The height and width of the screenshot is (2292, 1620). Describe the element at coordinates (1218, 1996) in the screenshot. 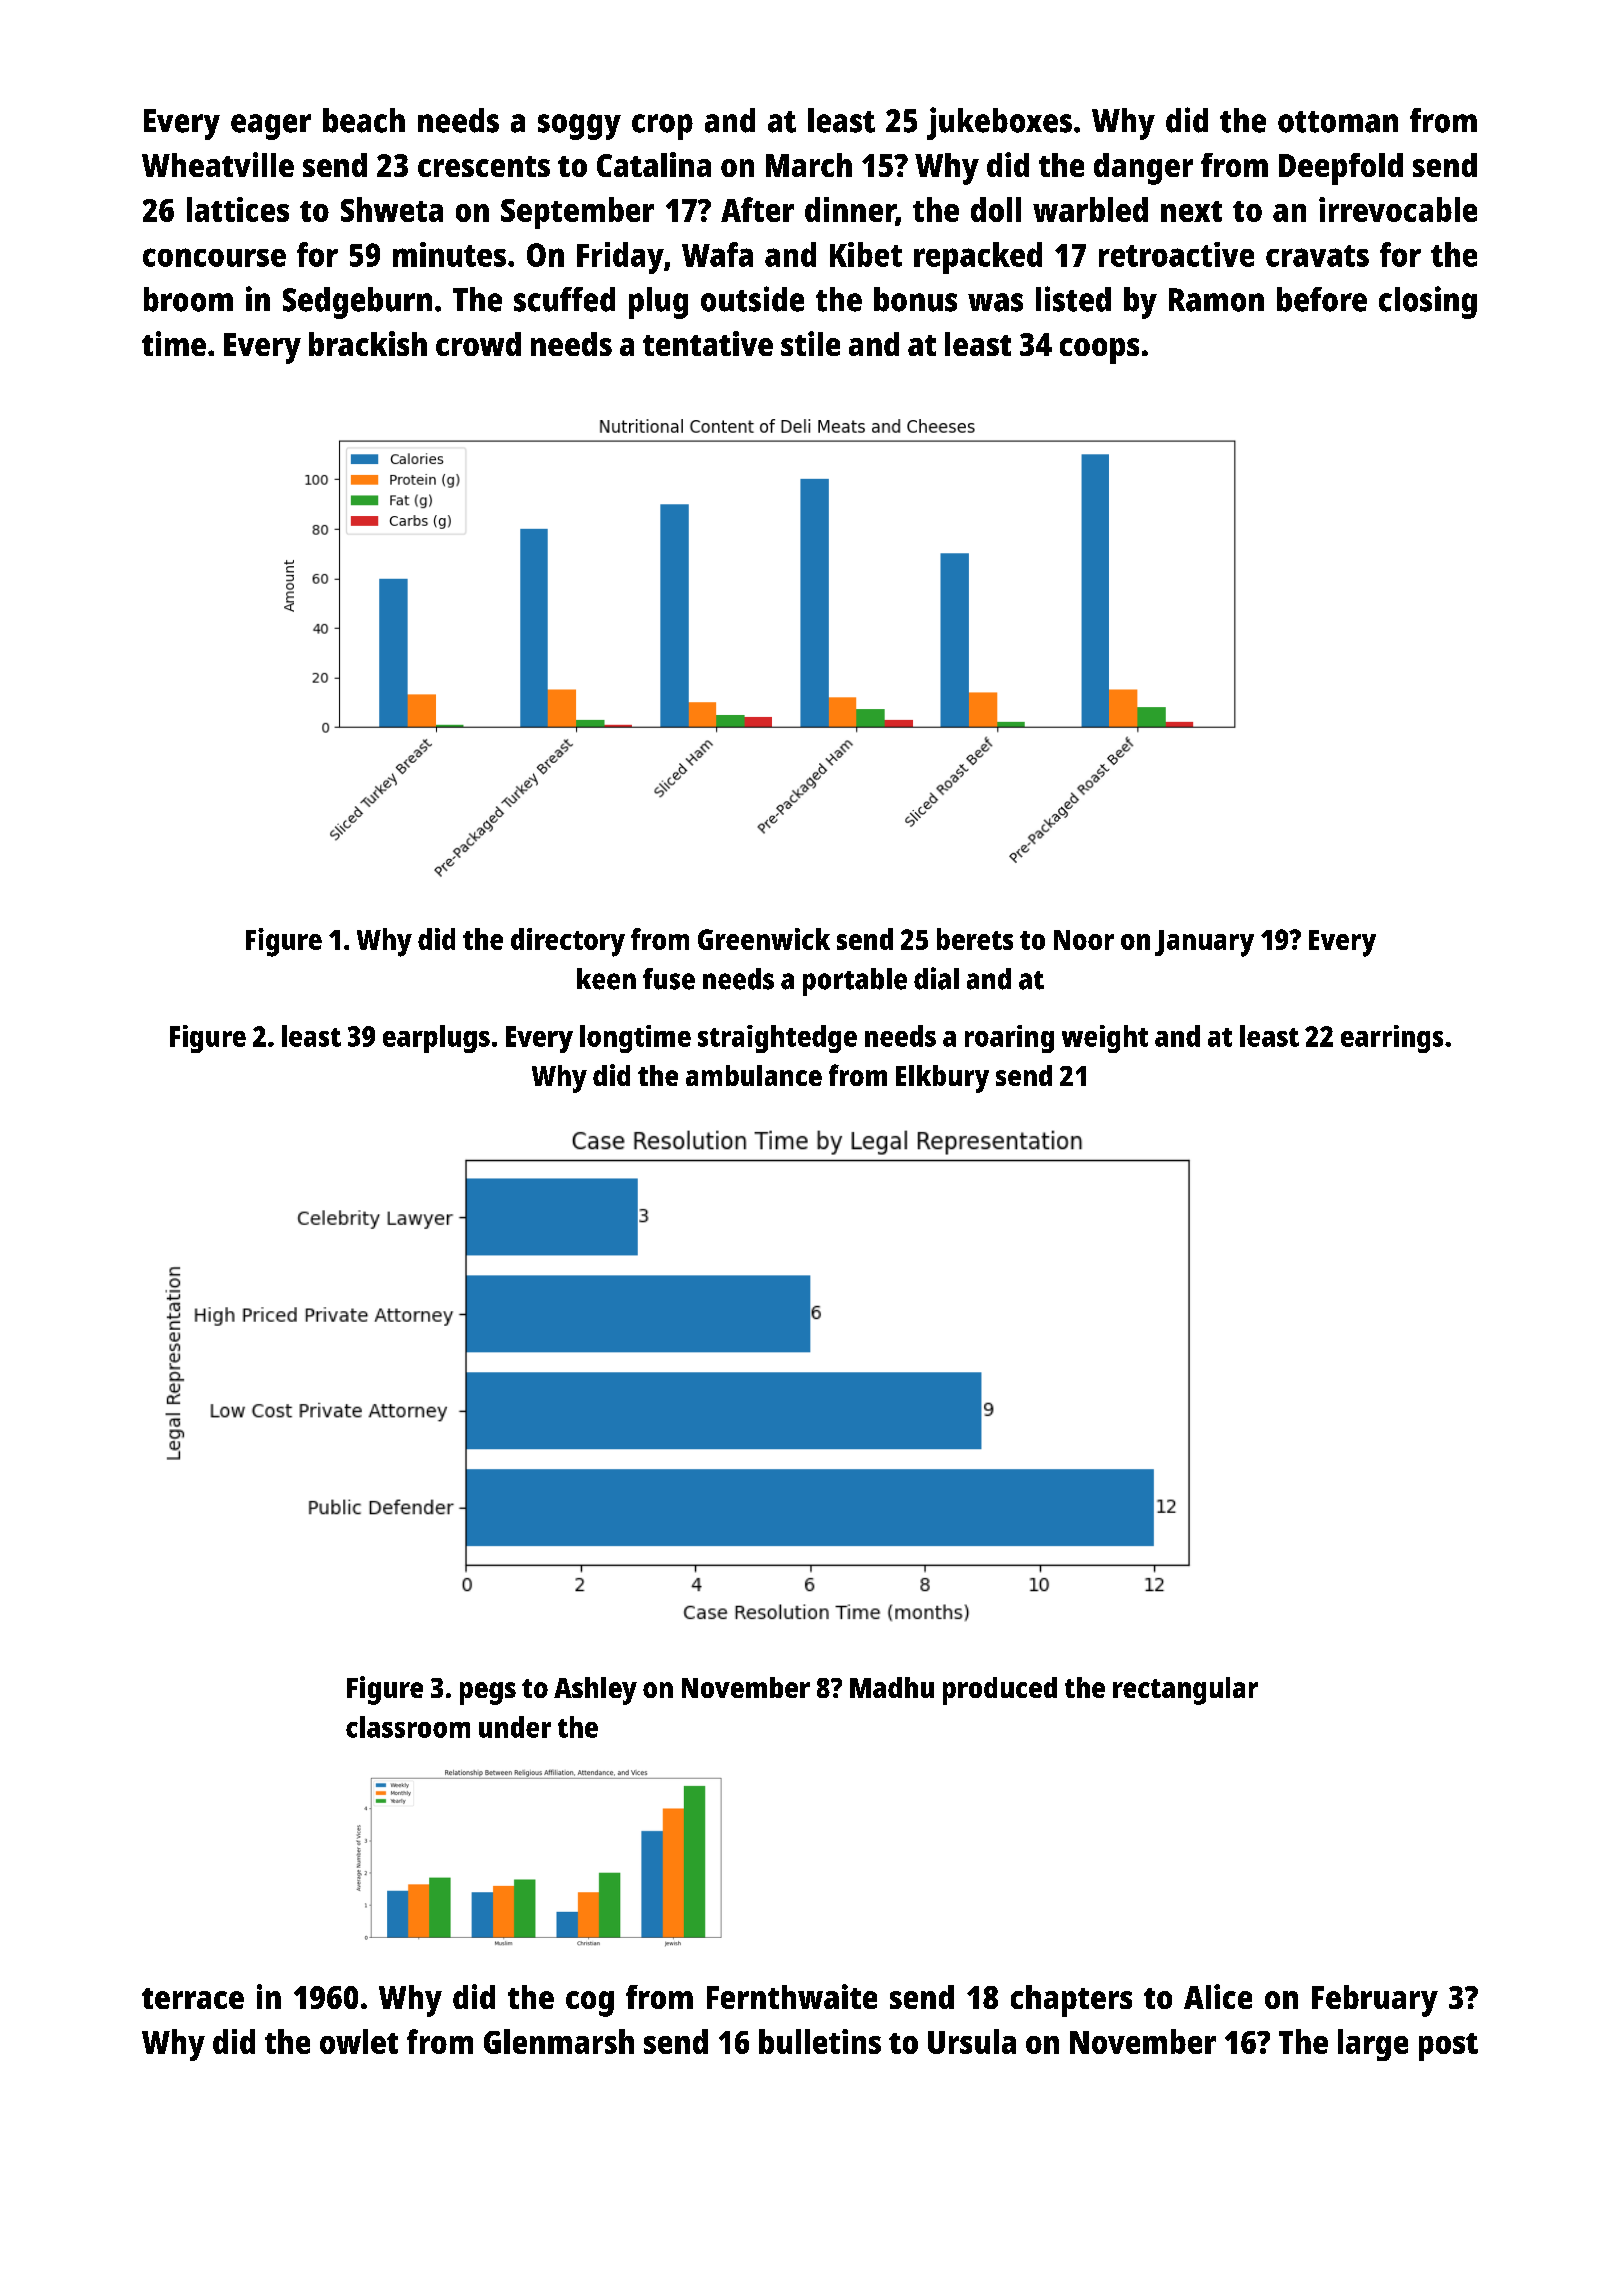

I see `Alice` at that location.
